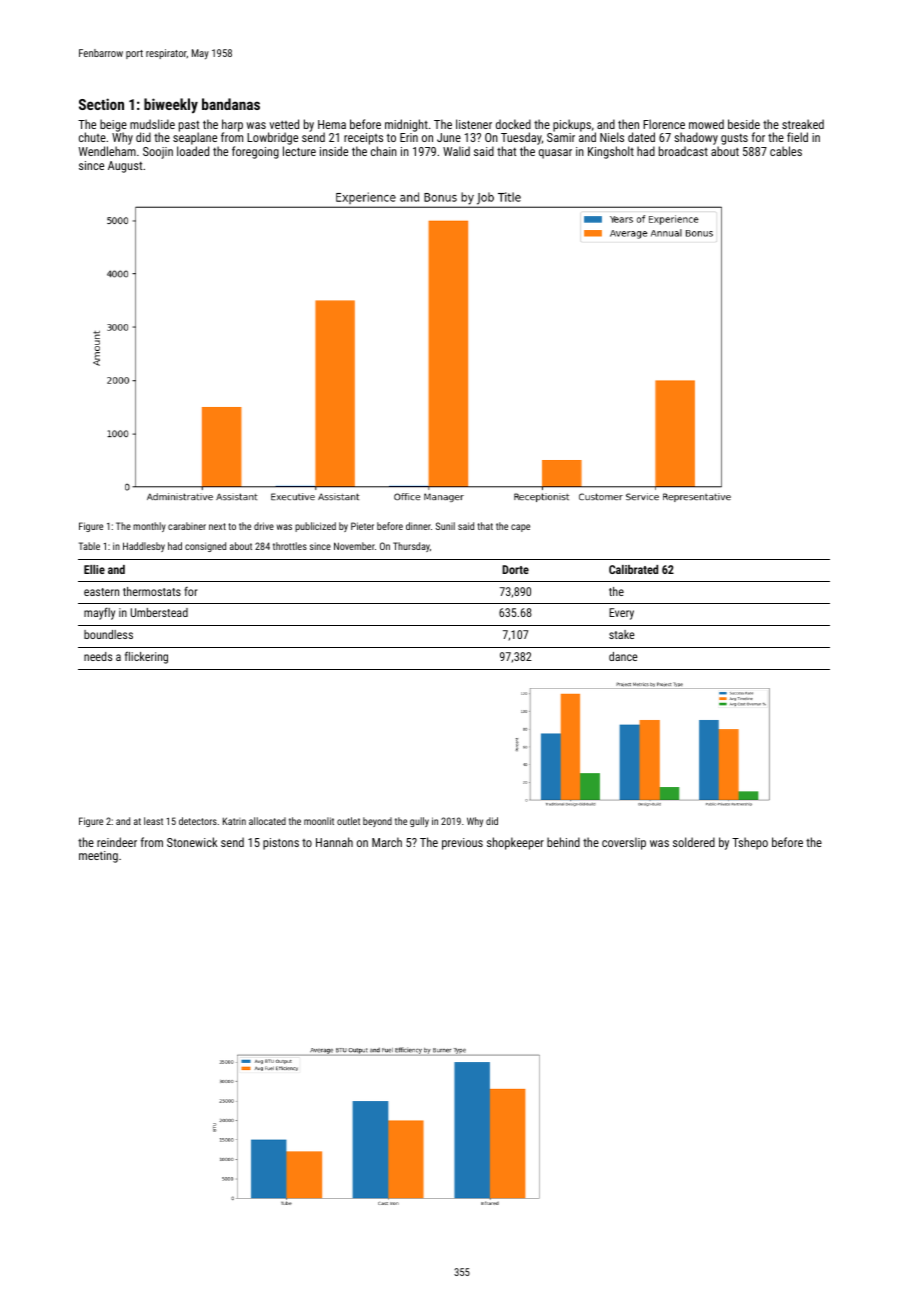 This screenshot has width=908, height=1316. What do you see at coordinates (694, 842) in the screenshot?
I see `soldered` at bounding box center [694, 842].
